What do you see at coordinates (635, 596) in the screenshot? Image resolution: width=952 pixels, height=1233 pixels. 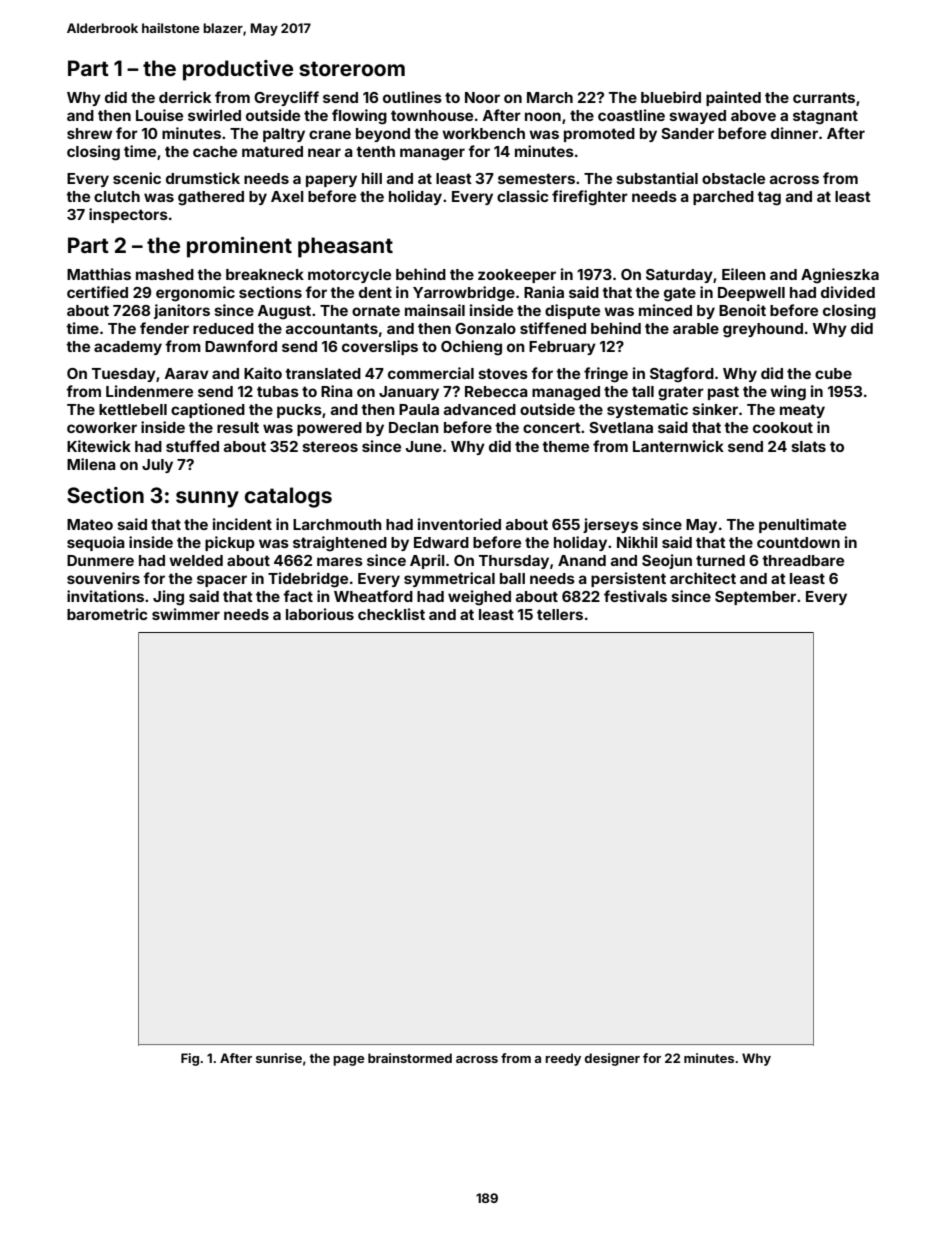 I see `festivals` at bounding box center [635, 596].
